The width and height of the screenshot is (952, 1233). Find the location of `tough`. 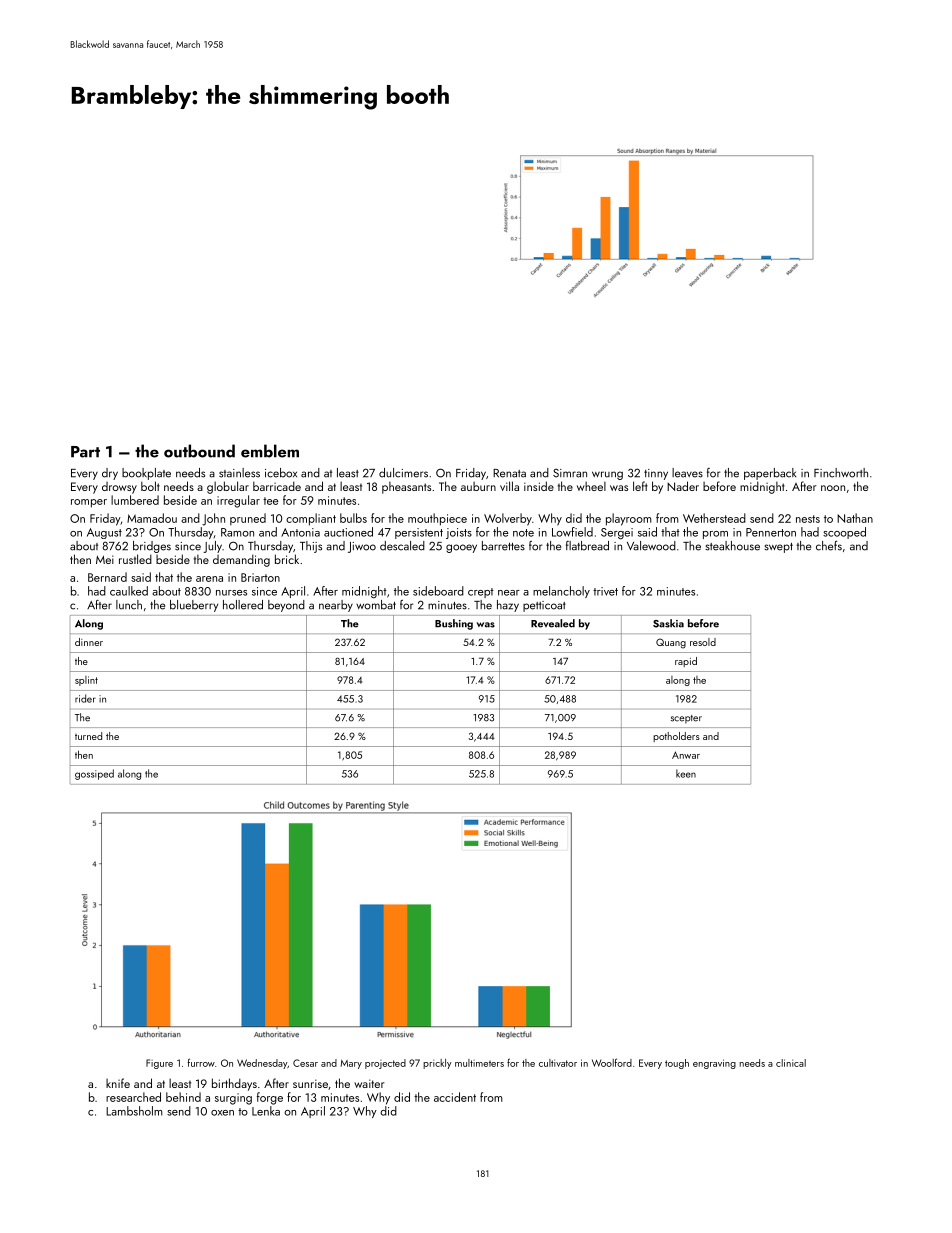

tough is located at coordinates (677, 1064).
